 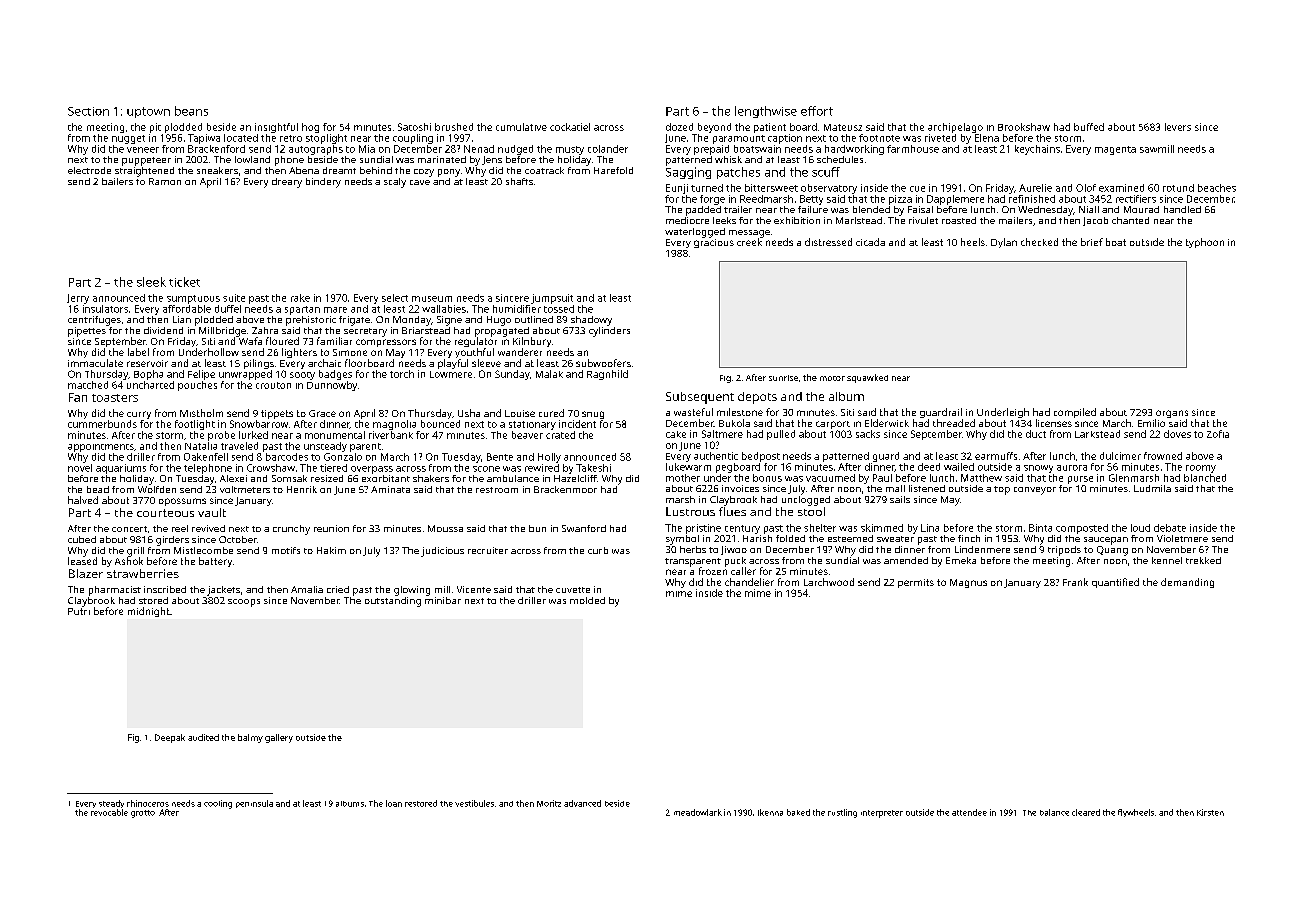 What do you see at coordinates (1178, 127) in the image?
I see `levers` at bounding box center [1178, 127].
